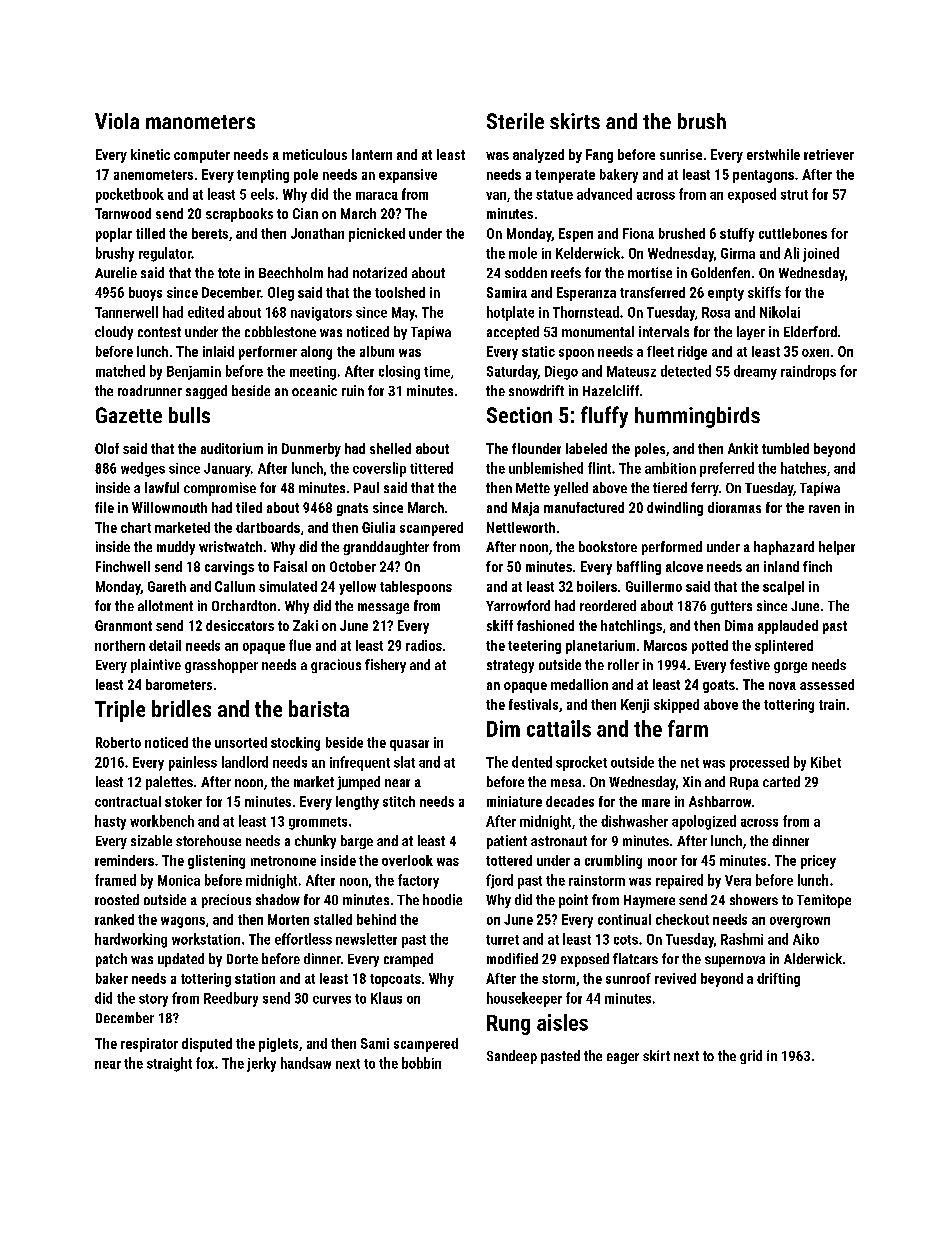 This document has height=1233, width=952. What do you see at coordinates (826, 762) in the document?
I see `Kibet` at bounding box center [826, 762].
